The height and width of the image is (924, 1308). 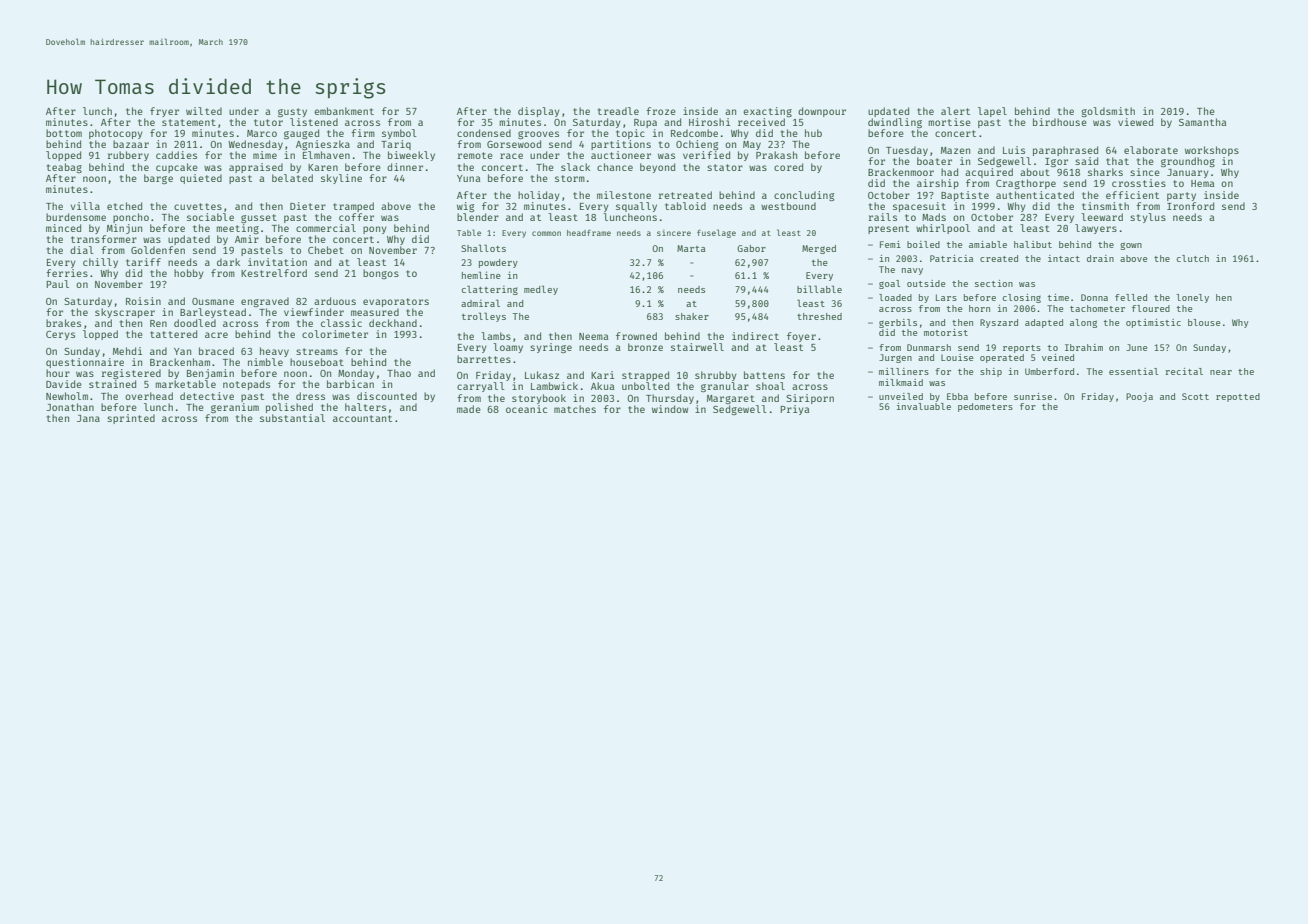 I want to click on medley, so click(x=541, y=290).
